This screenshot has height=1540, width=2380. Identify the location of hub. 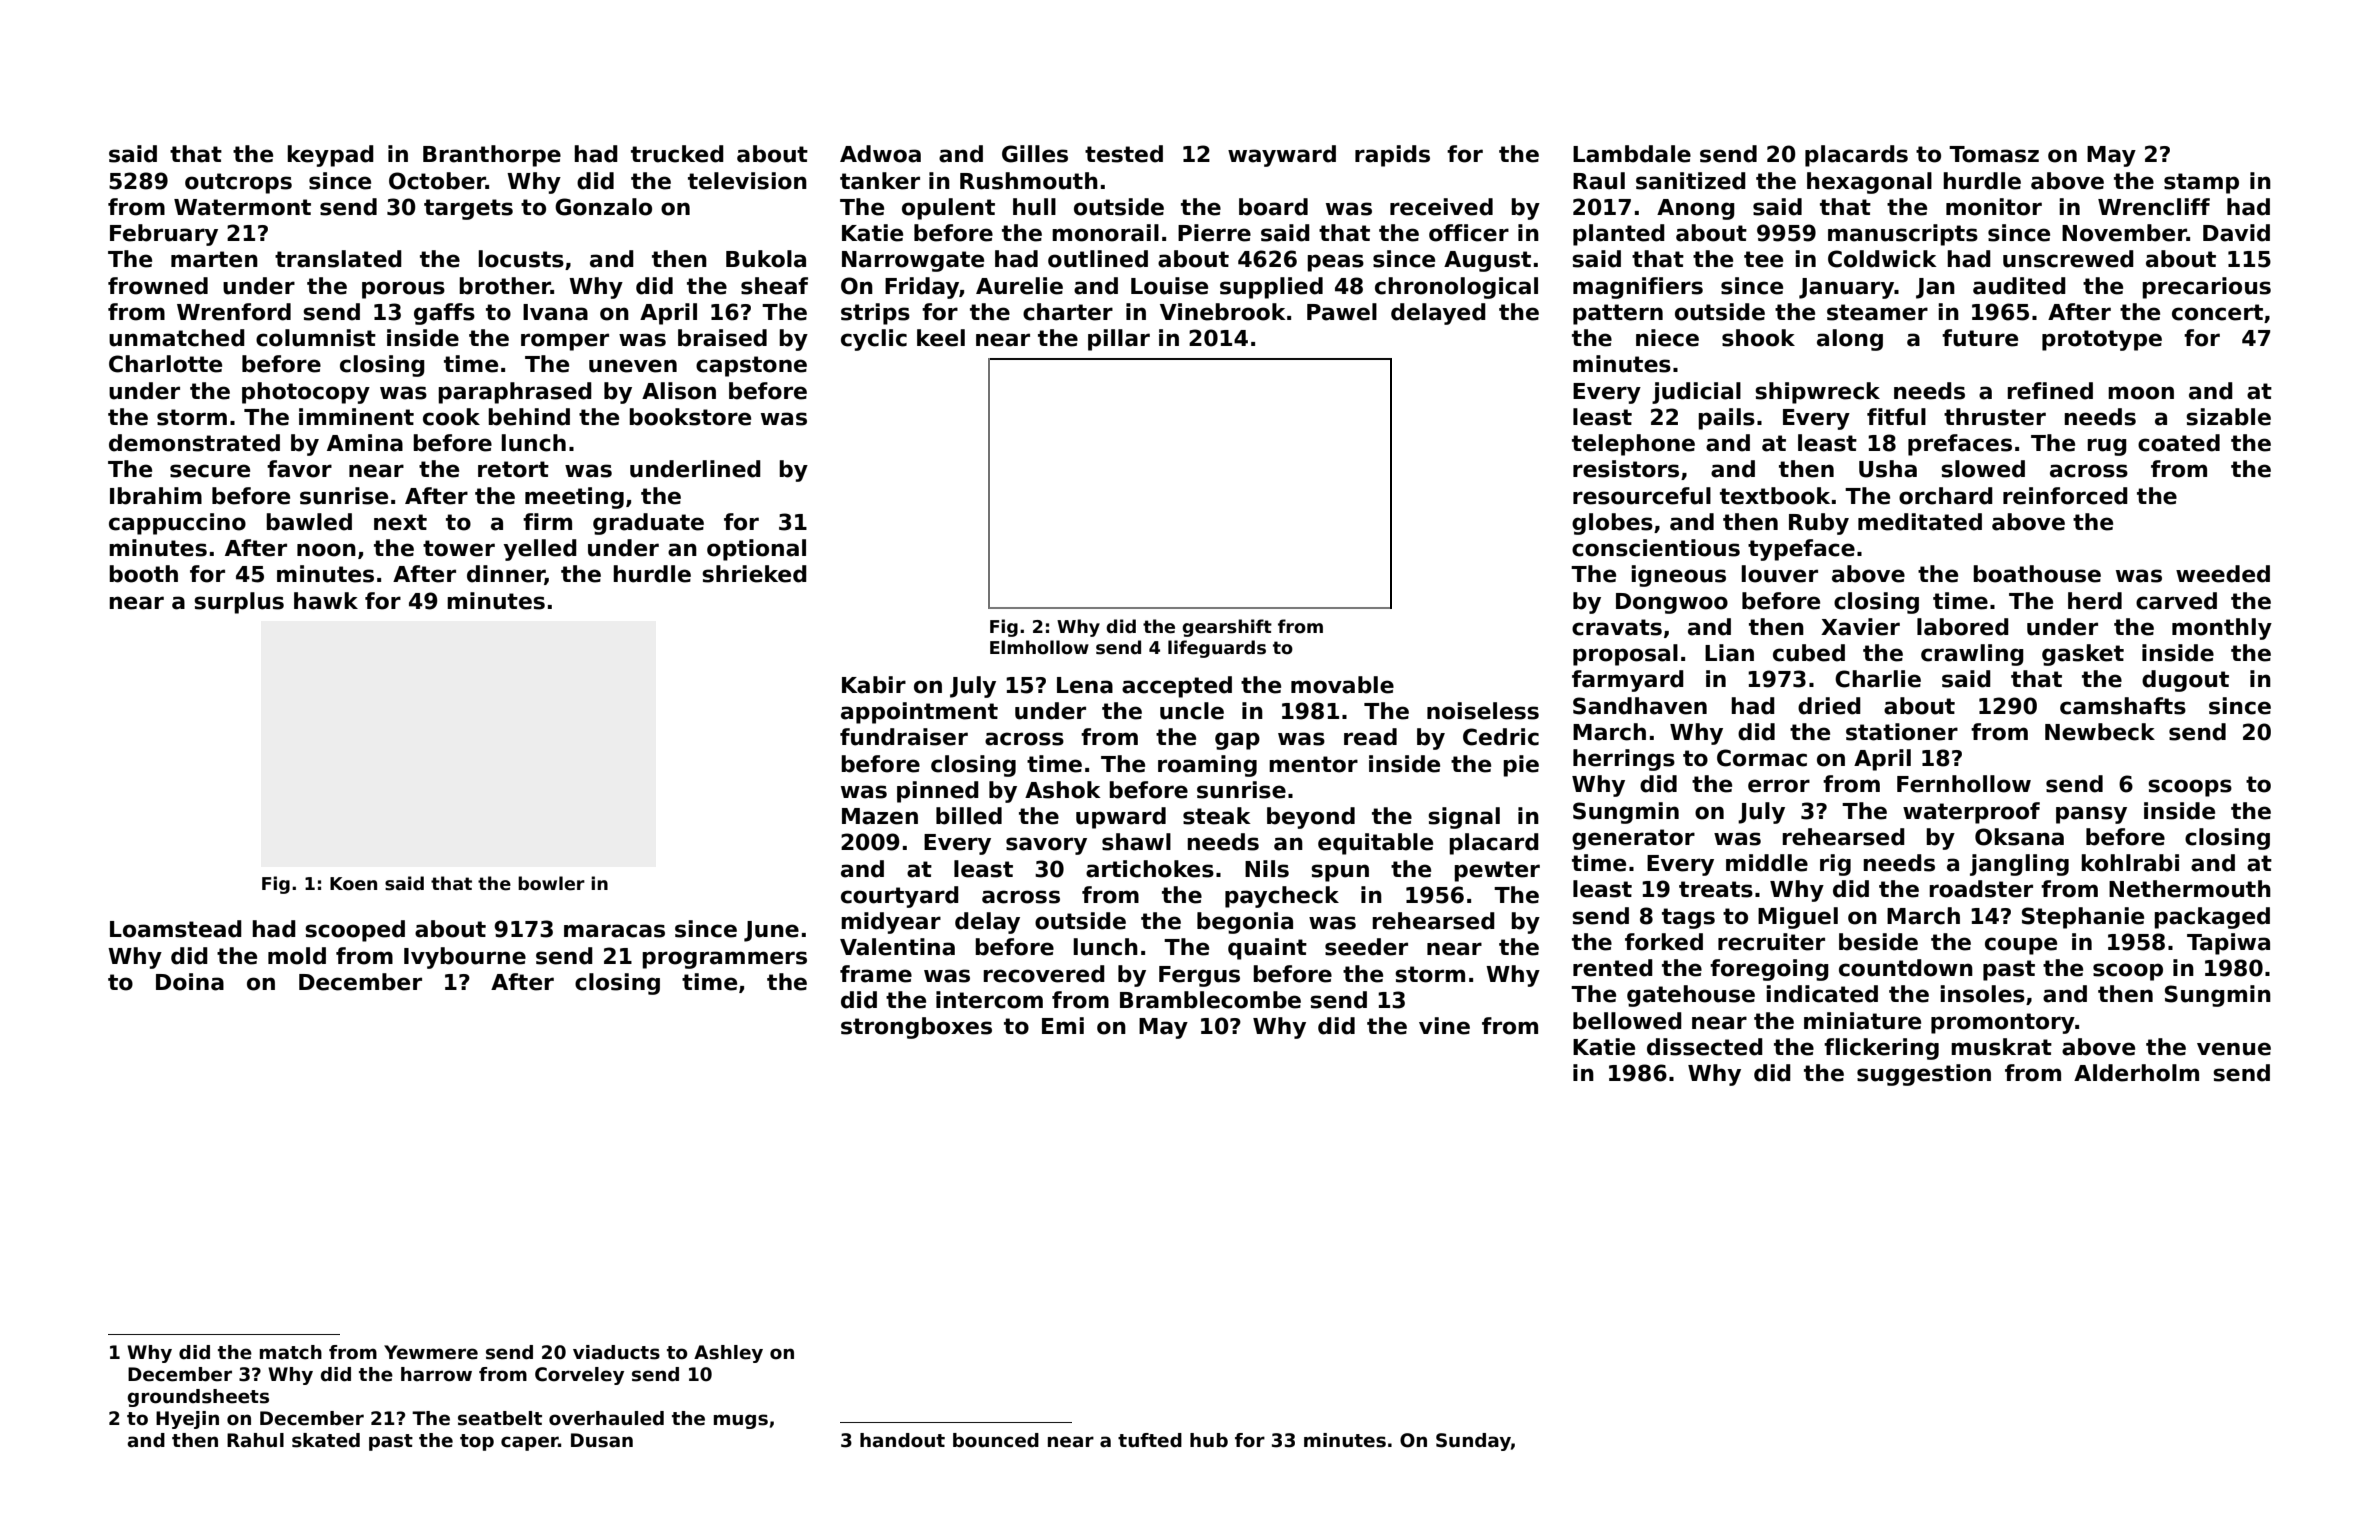
(1209, 1440).
